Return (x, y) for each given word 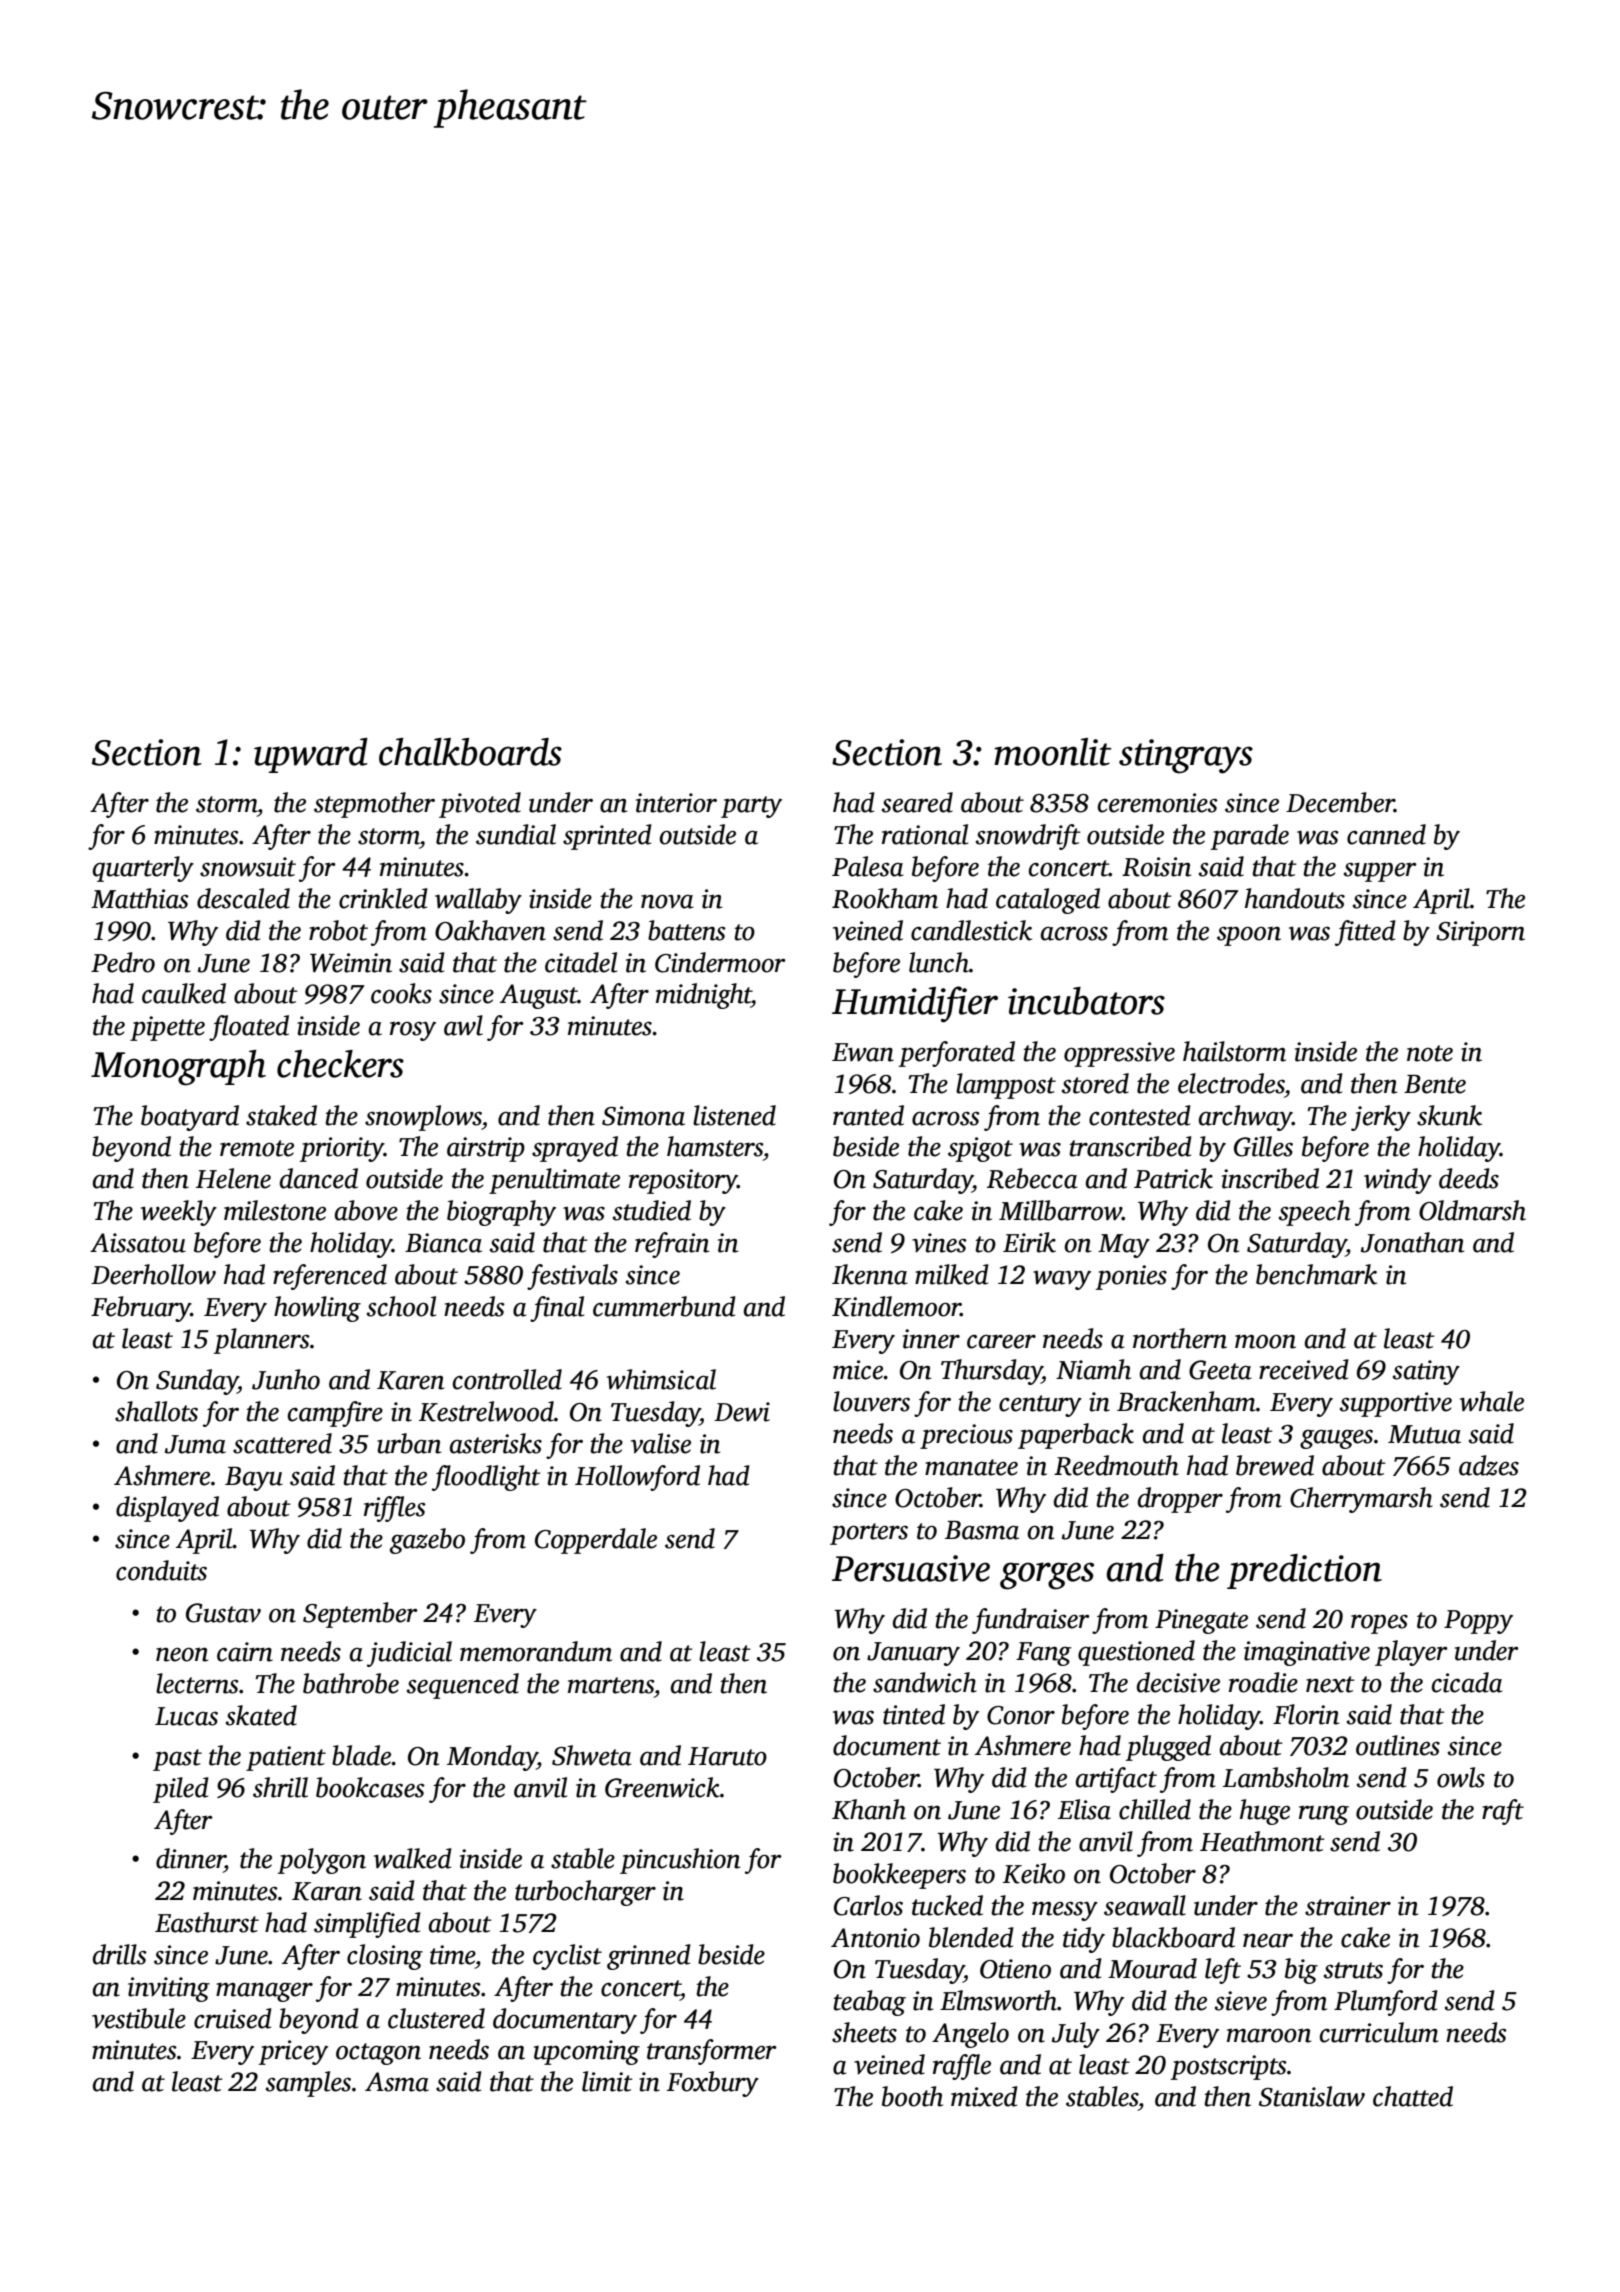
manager (264, 1992)
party (751, 807)
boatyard (190, 1118)
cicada (1467, 1682)
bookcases (370, 1787)
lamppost (1006, 1086)
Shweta (592, 1755)
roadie (1263, 1682)
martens (611, 1685)
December (1340, 802)
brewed (1275, 1465)
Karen (410, 1380)
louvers (871, 1401)
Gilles (1263, 1146)
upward (311, 755)
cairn (245, 1652)
